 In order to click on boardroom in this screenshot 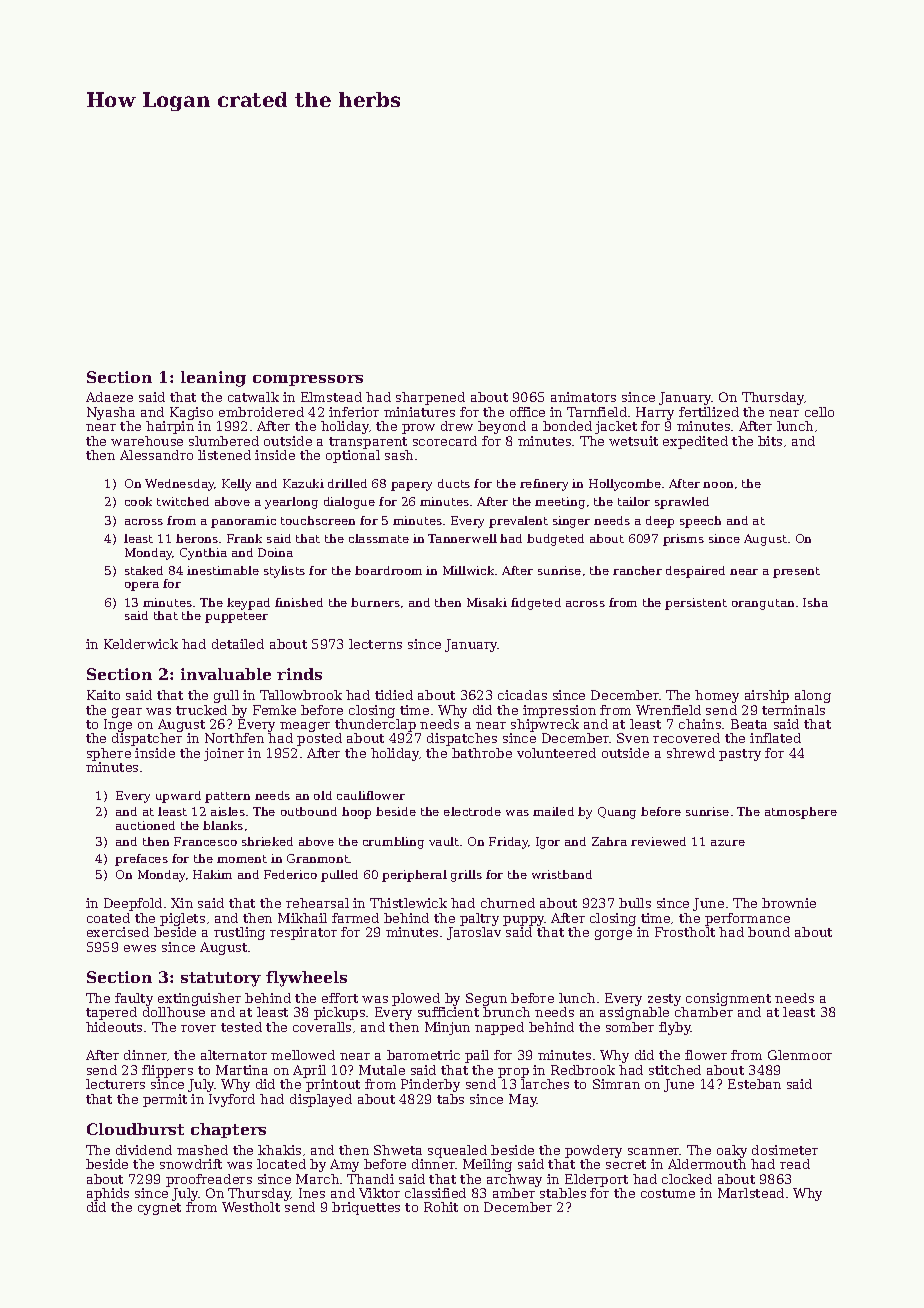, I will do `click(388, 570)`.
